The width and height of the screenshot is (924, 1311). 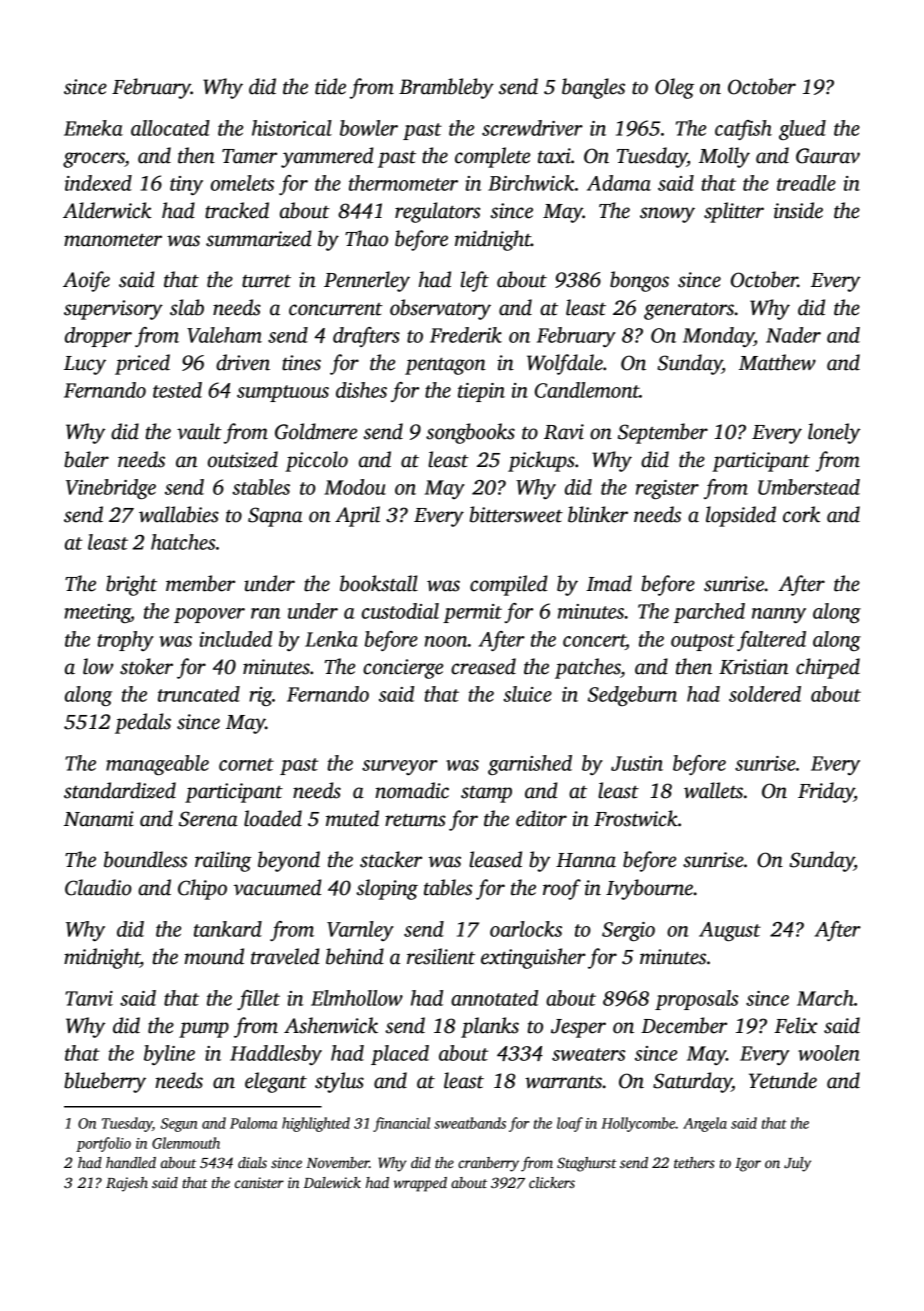 I want to click on stoker, so click(x=146, y=666).
